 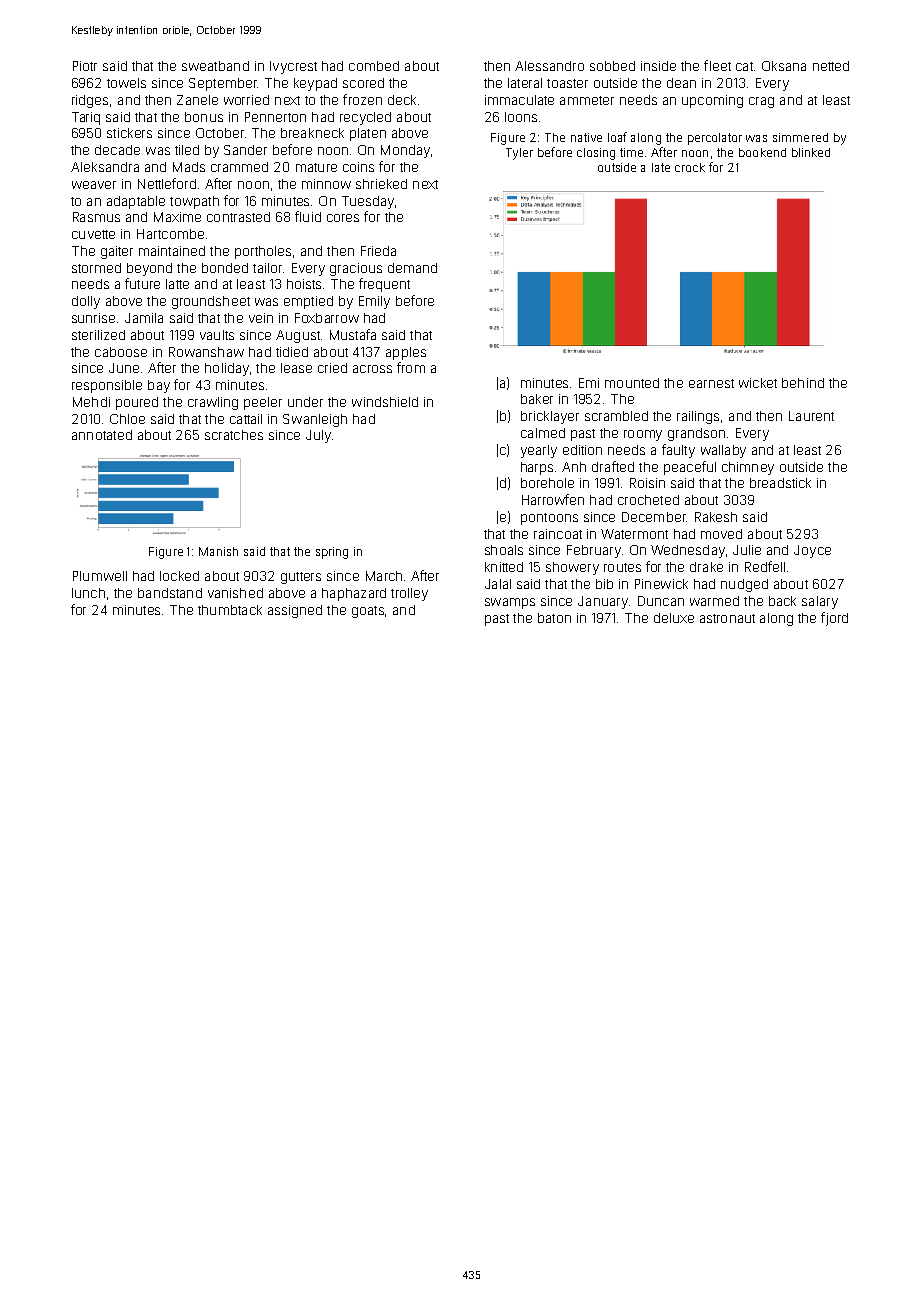 I want to click on simmered, so click(x=800, y=137).
